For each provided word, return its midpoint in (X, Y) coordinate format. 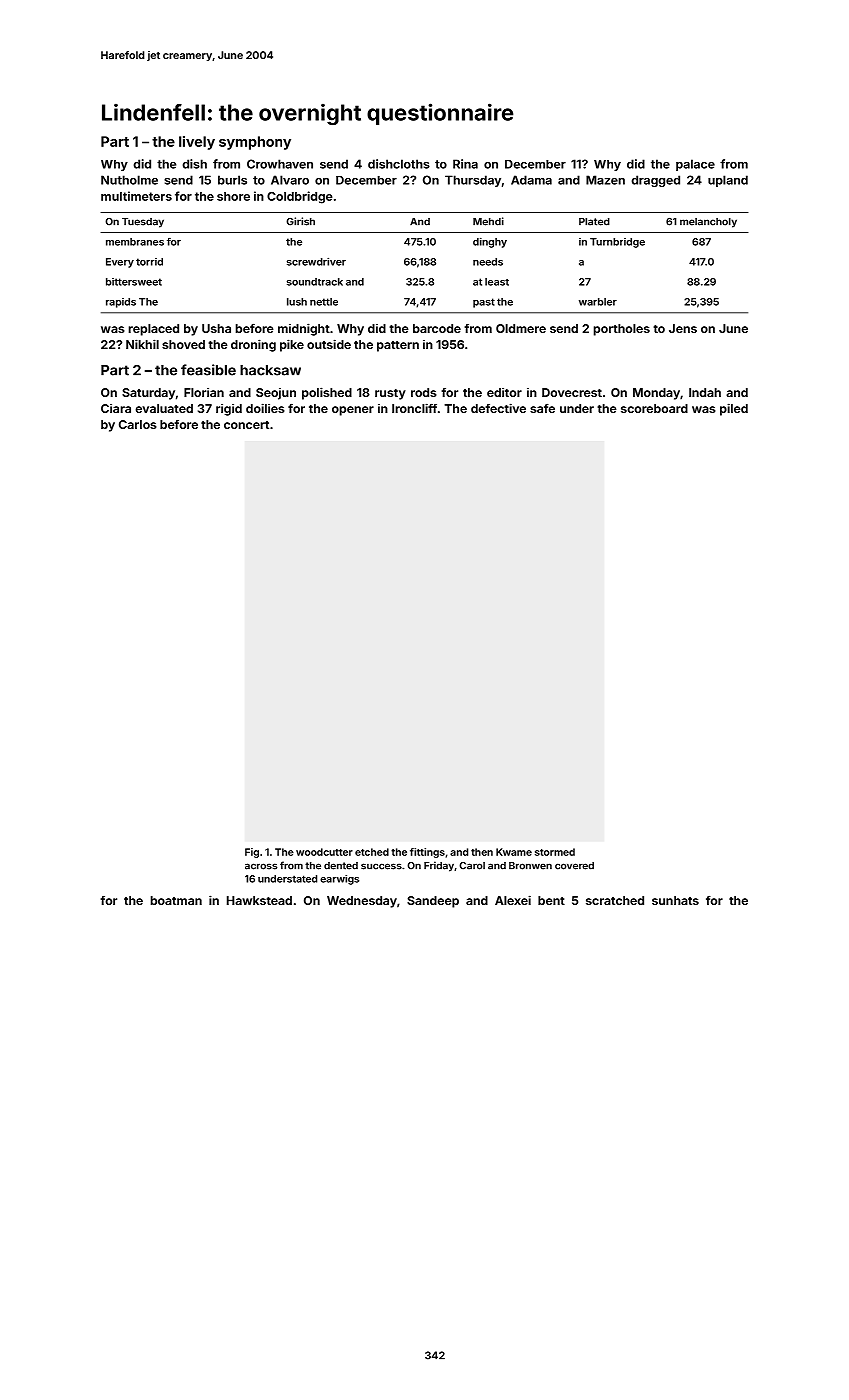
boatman (176, 900)
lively (197, 143)
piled (734, 409)
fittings (427, 853)
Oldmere (521, 328)
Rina (465, 164)
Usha (216, 328)
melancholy (708, 223)
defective (498, 408)
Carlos (138, 424)
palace (695, 165)
